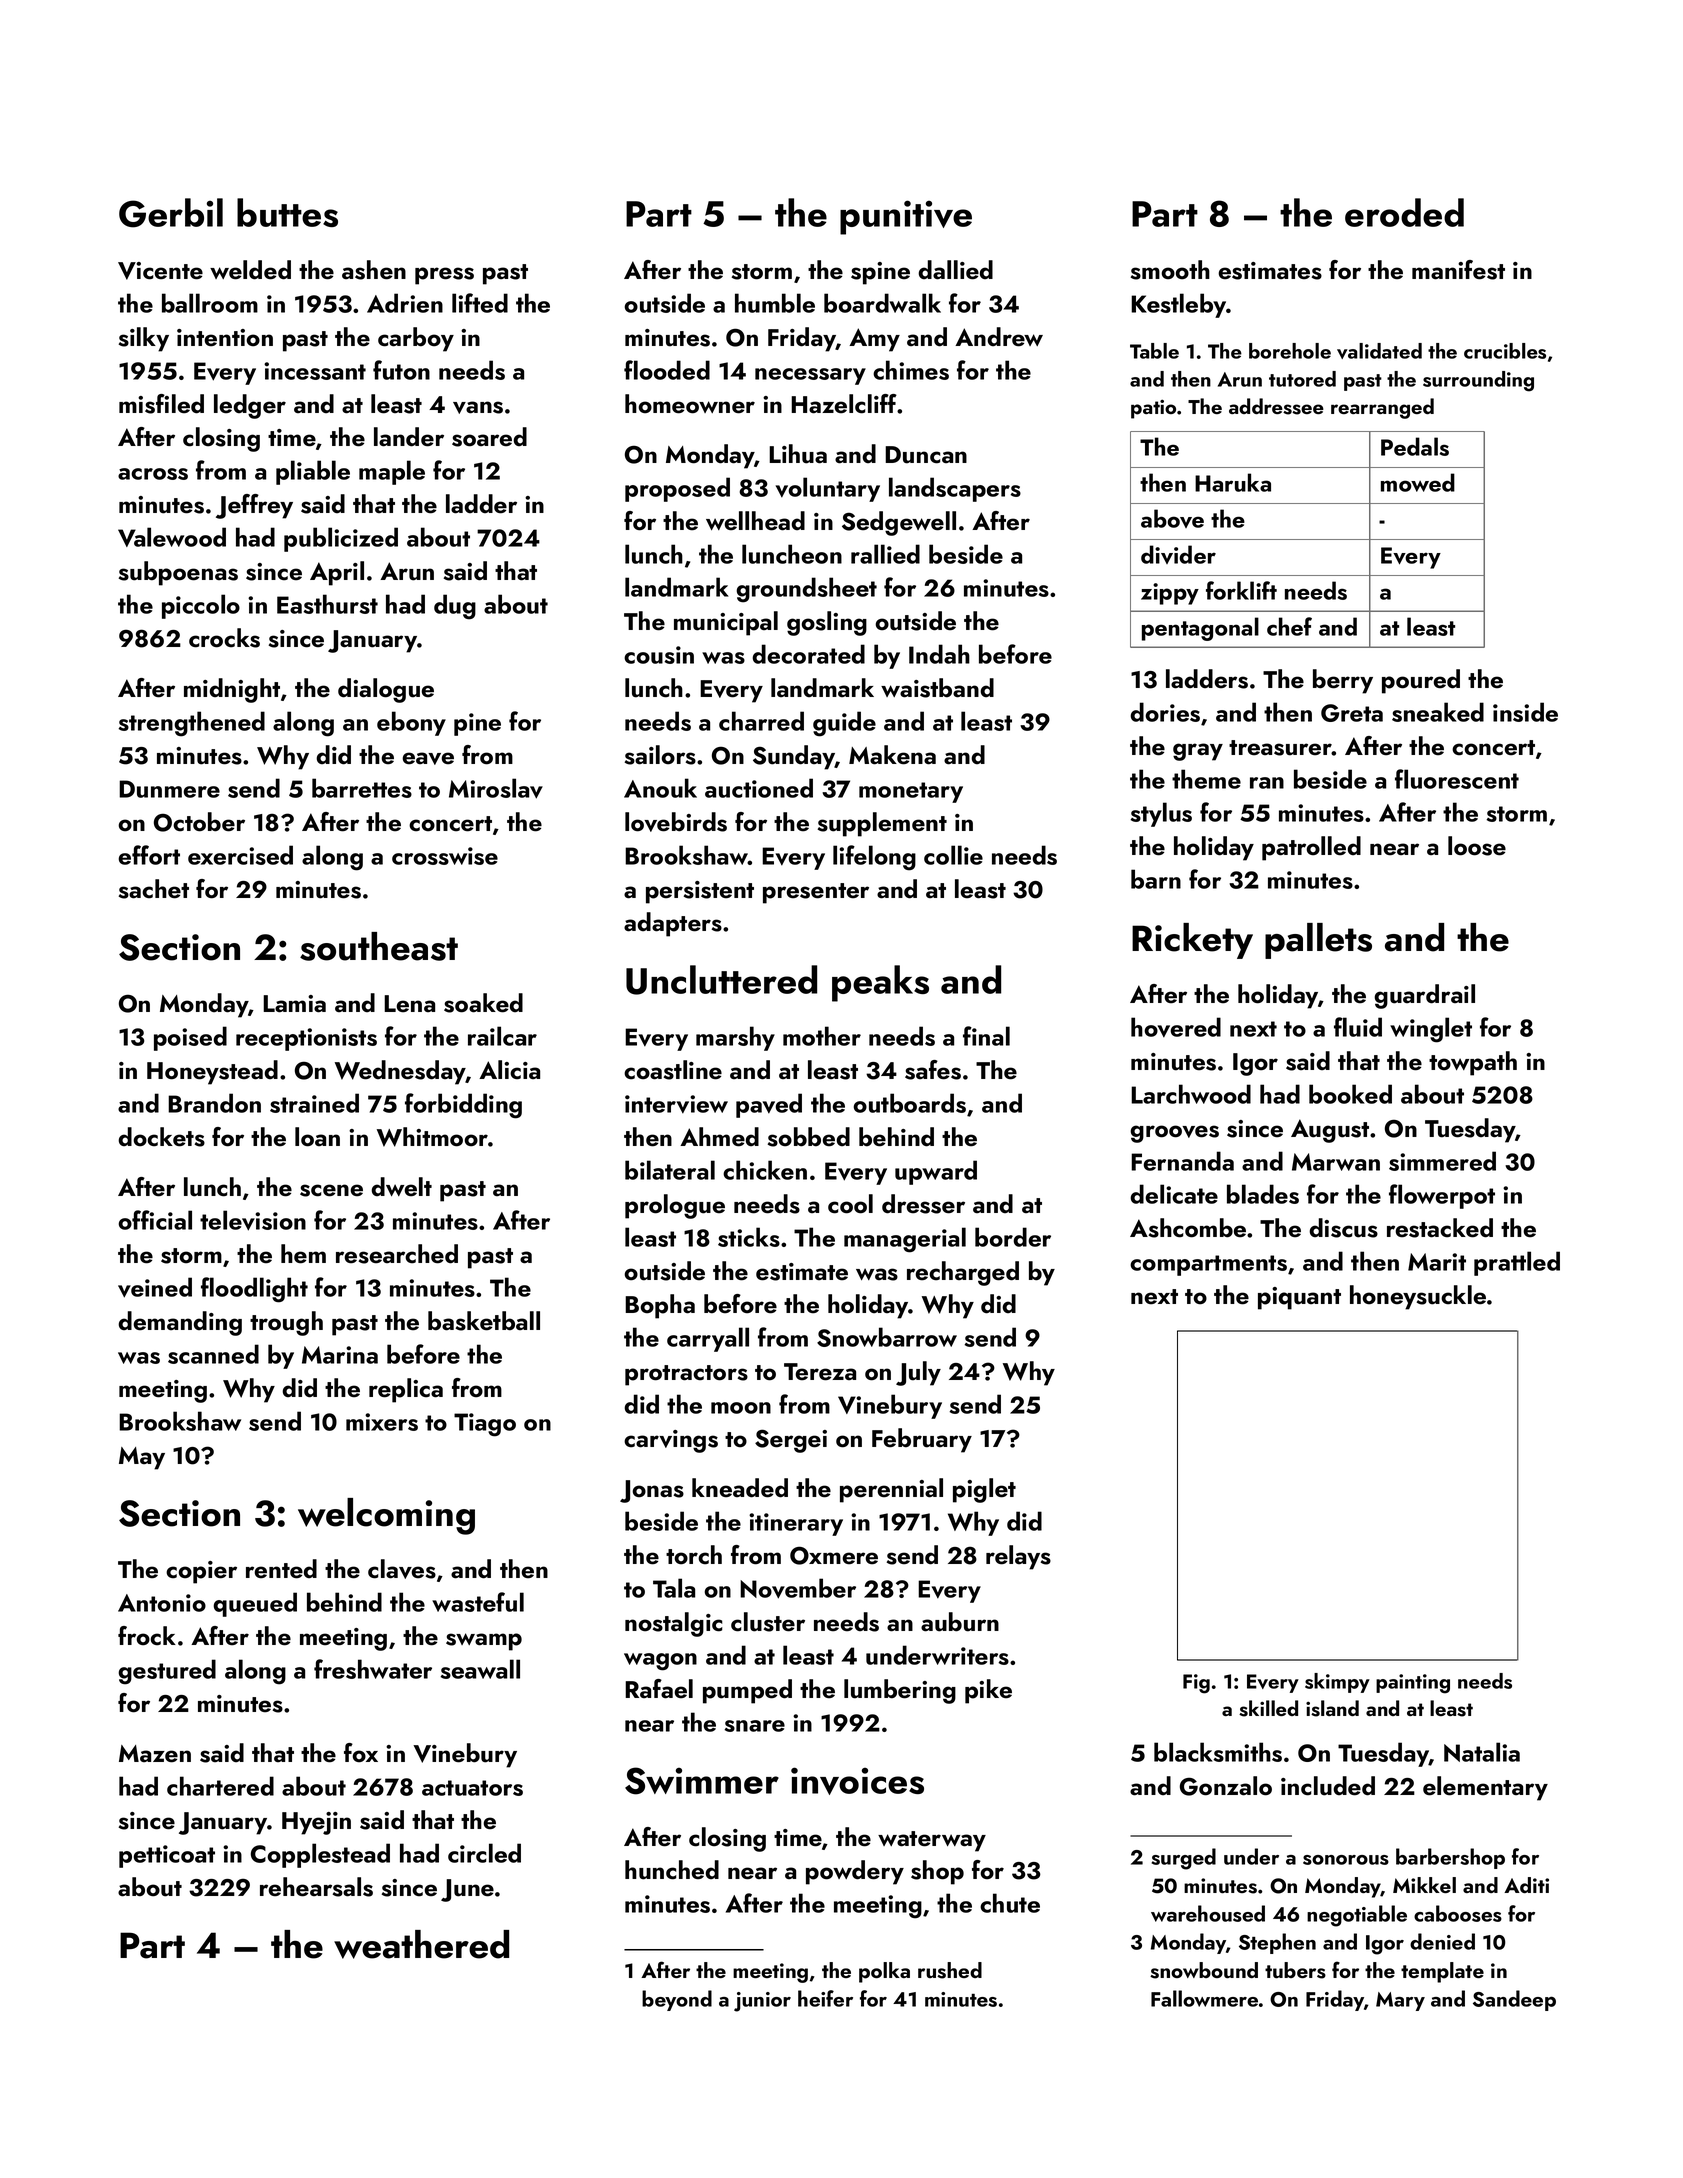 Image resolution: width=1683 pixels, height=2178 pixels. I want to click on sticks, so click(749, 1237).
